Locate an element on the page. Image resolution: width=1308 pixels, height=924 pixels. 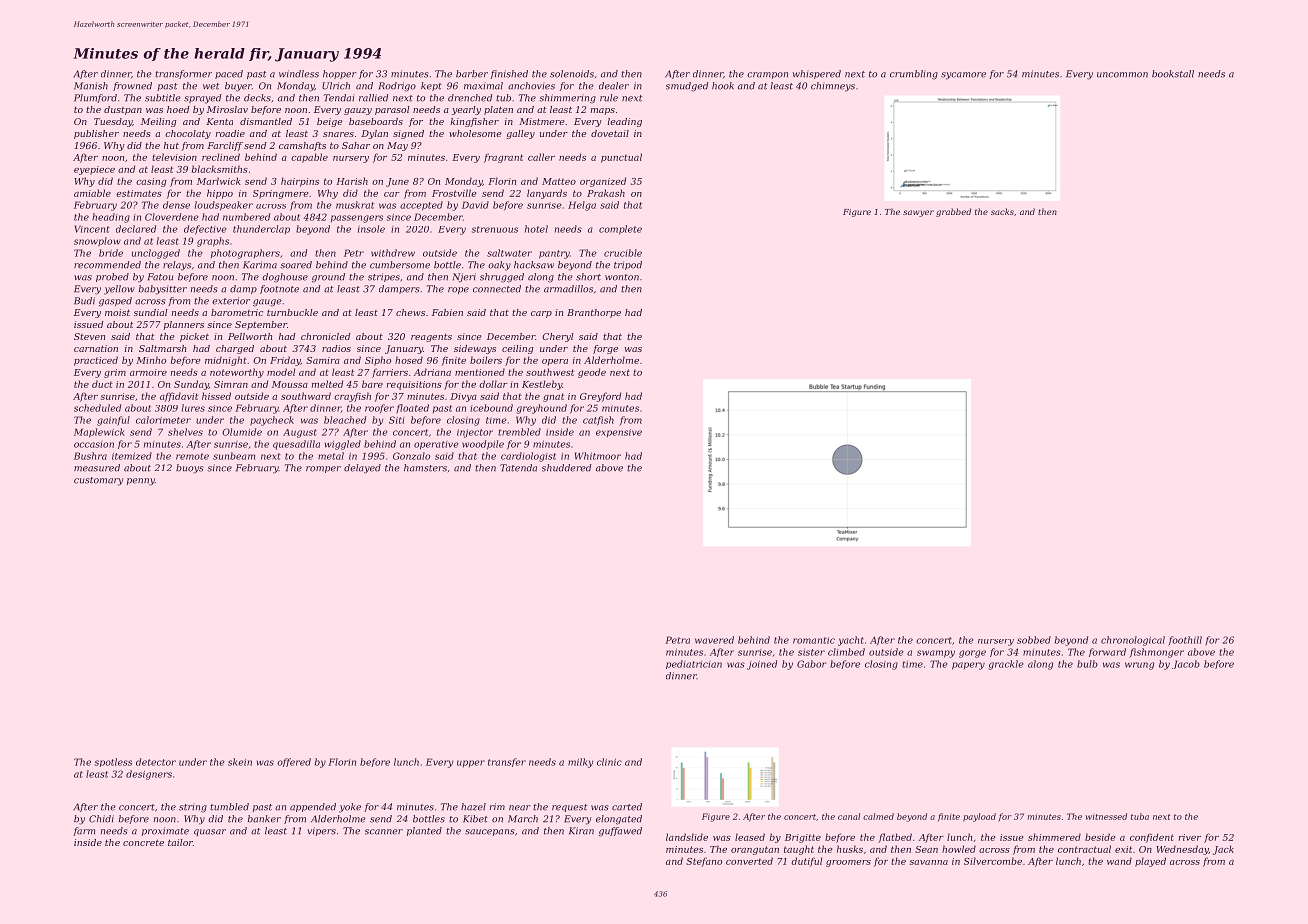
sycamore is located at coordinates (963, 76).
